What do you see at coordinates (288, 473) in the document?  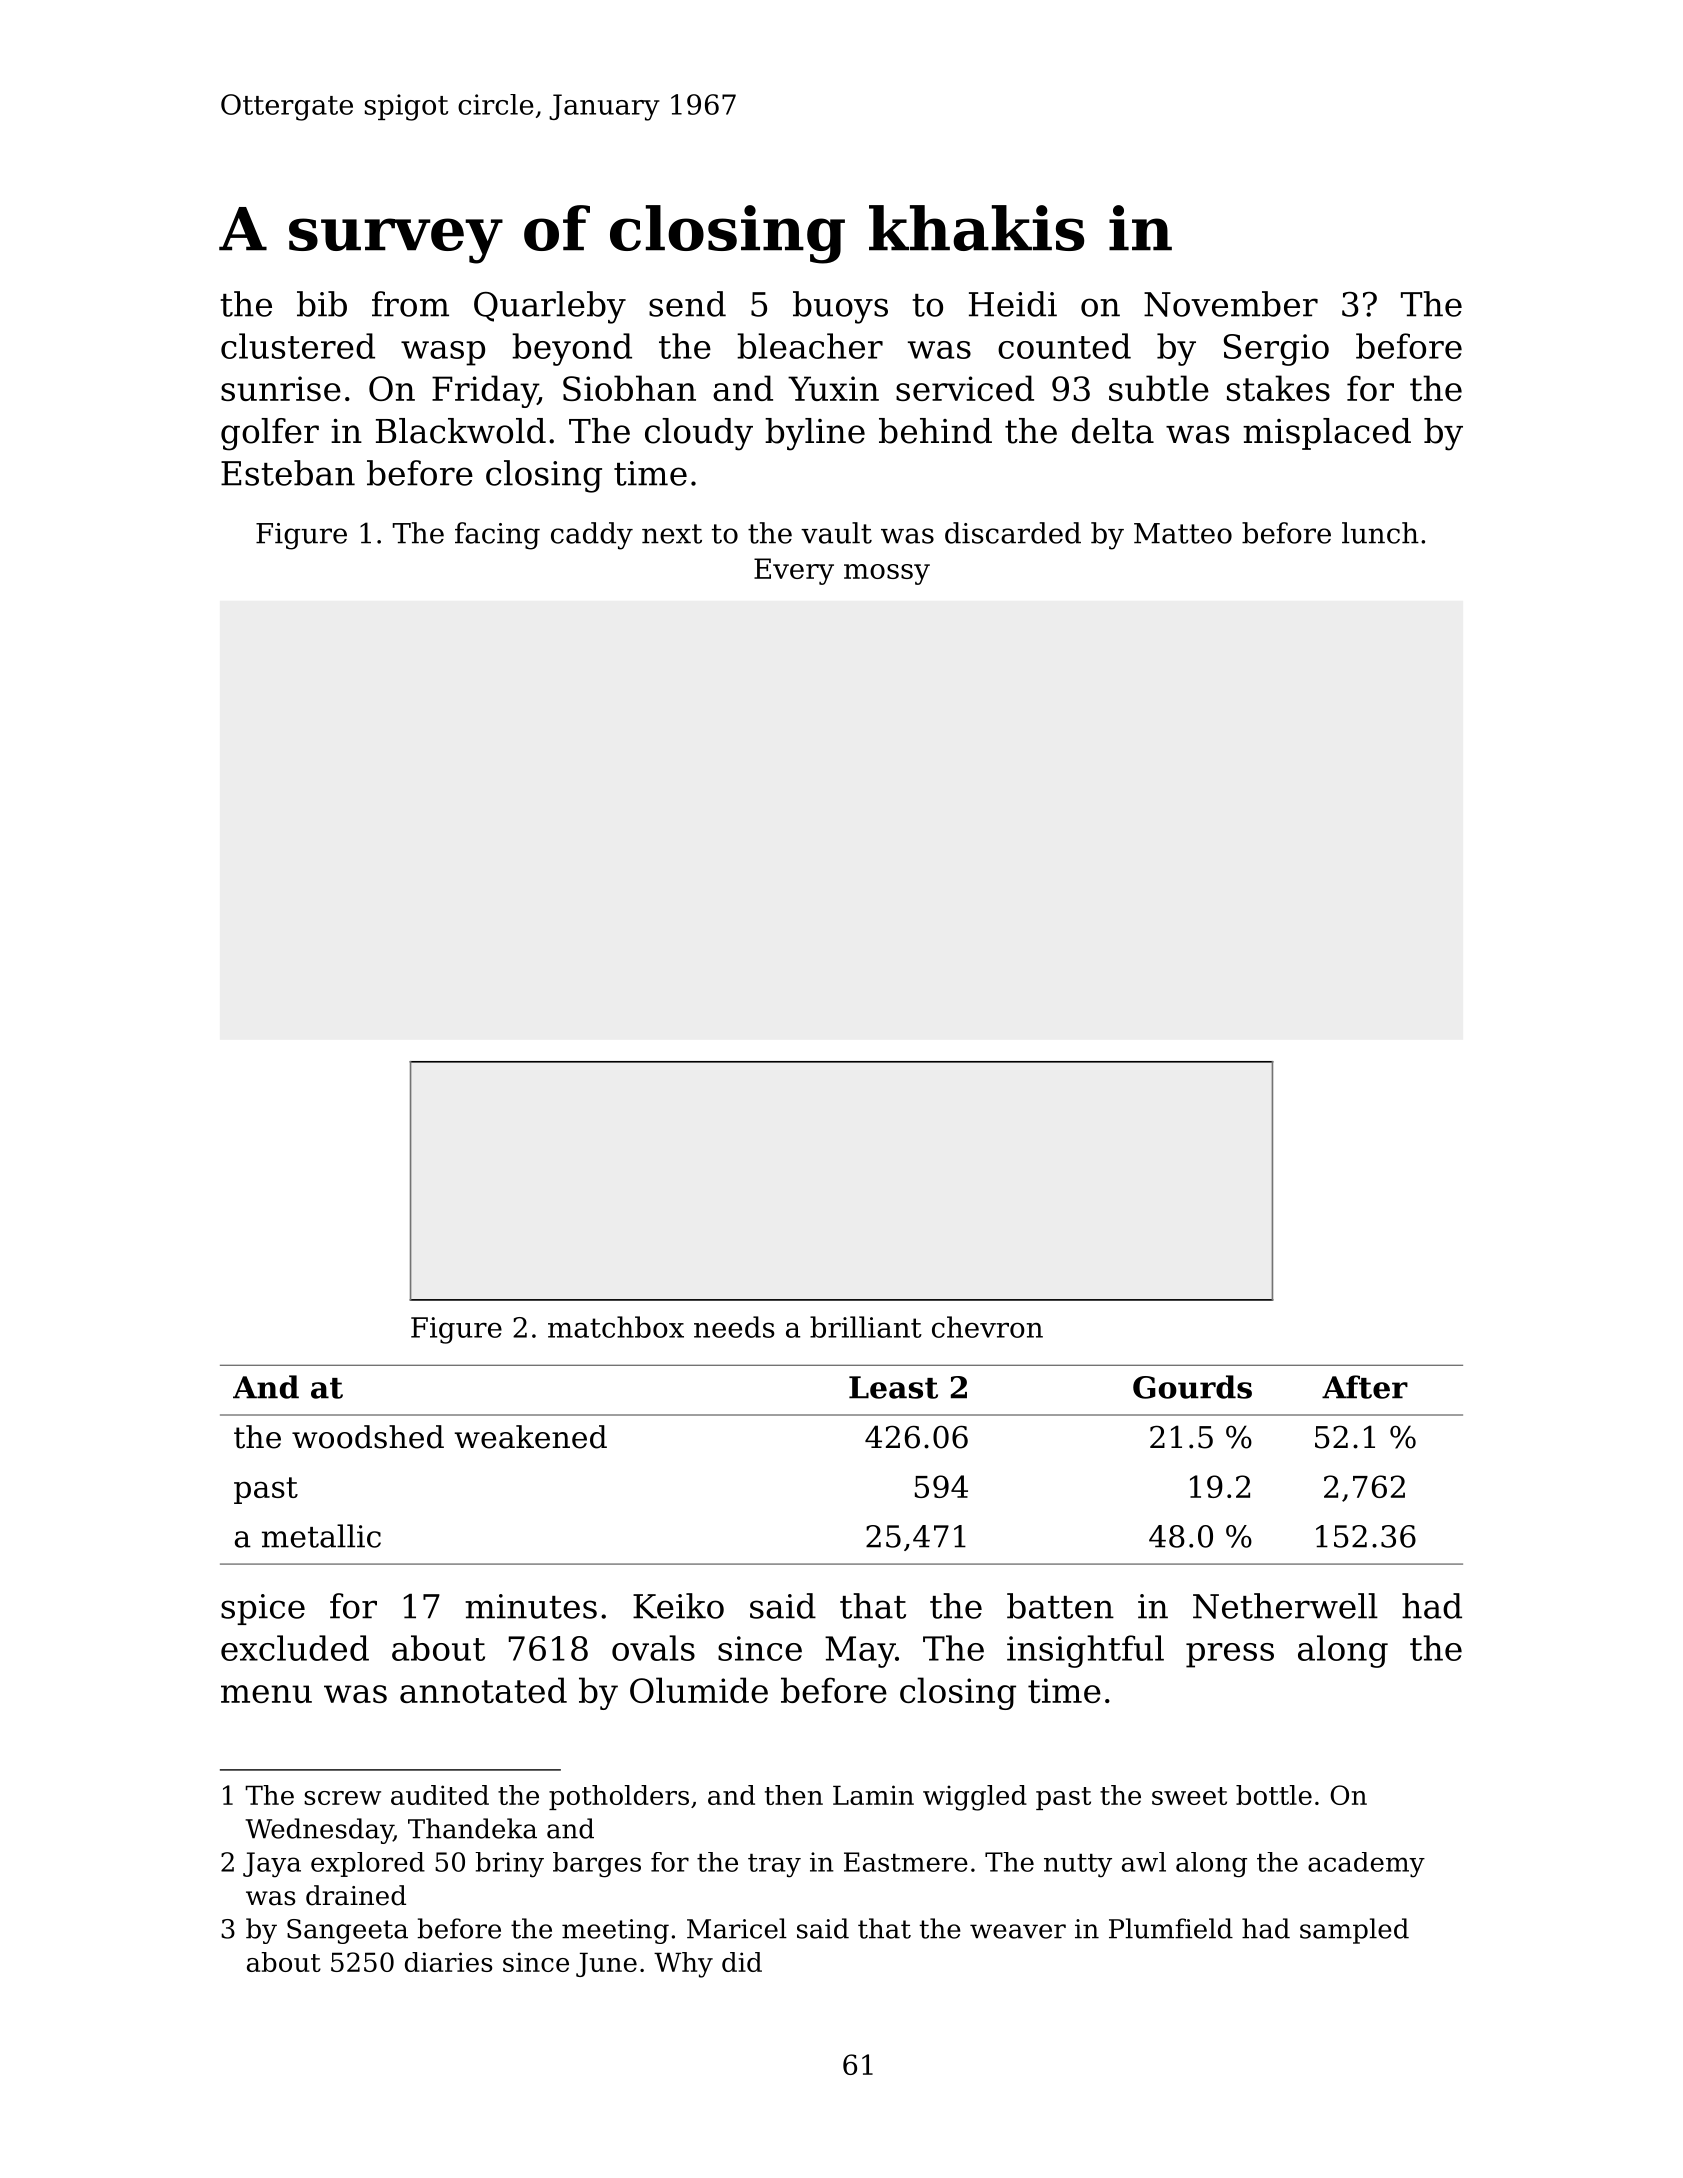 I see `Esteban` at bounding box center [288, 473].
